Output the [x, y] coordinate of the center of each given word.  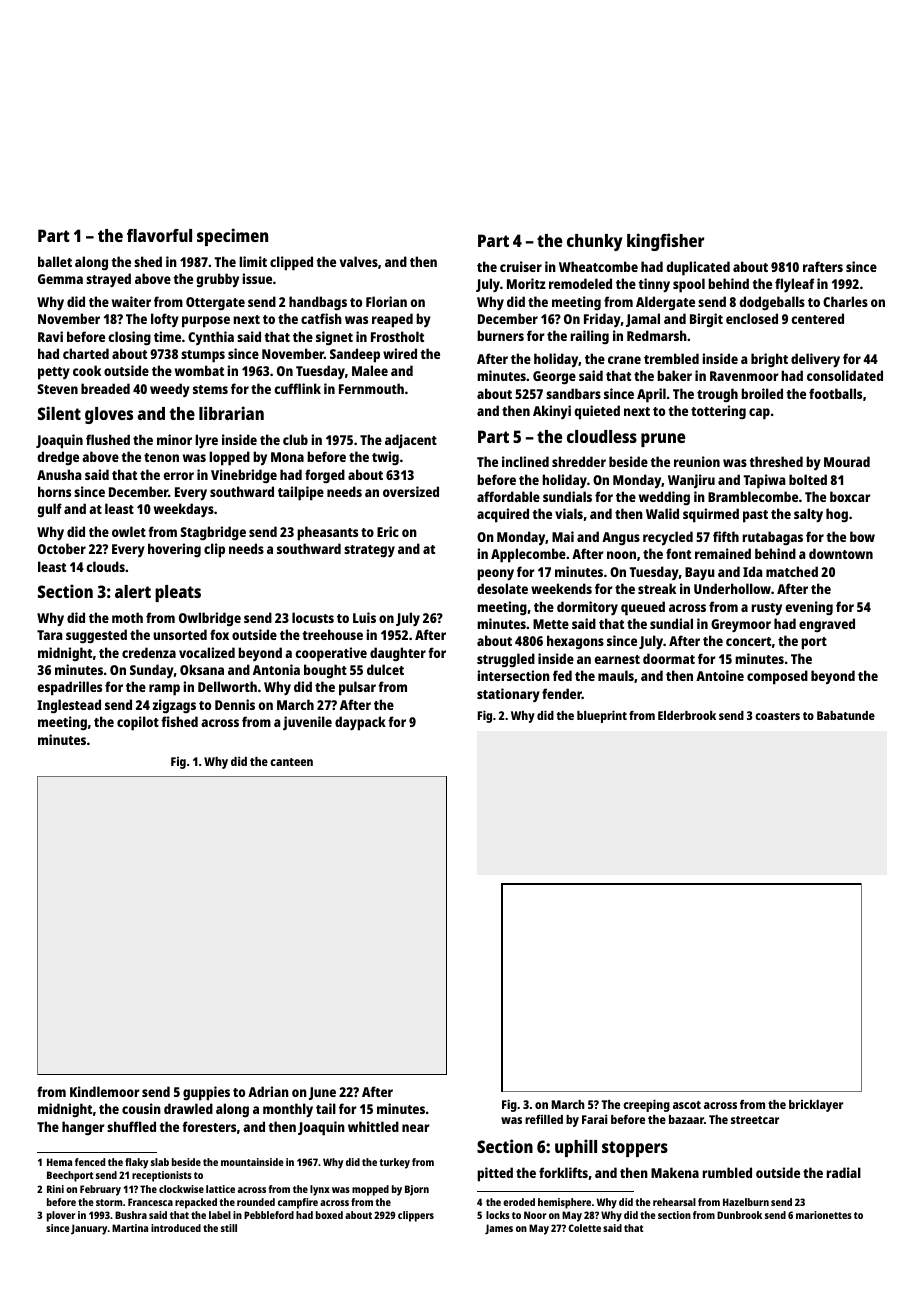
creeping [646, 1105]
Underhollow [732, 588]
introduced [176, 1228]
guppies [206, 1093]
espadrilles [70, 688]
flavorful [159, 235]
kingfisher [665, 242]
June [322, 1093]
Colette [584, 1228]
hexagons [575, 642]
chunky [595, 242]
